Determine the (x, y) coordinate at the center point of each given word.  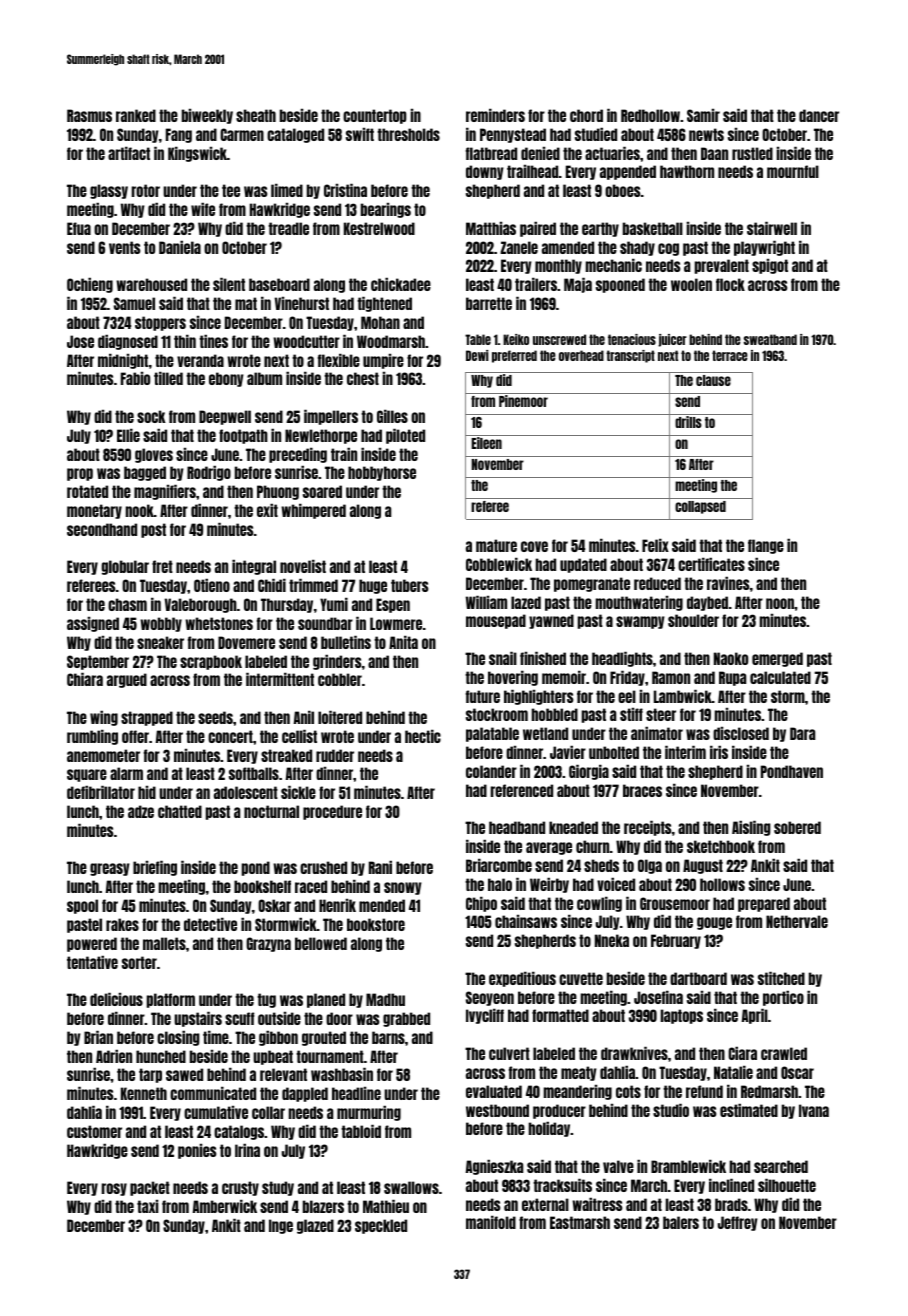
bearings (386, 210)
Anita (403, 642)
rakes (122, 924)
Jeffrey (738, 1223)
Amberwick (224, 1206)
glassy (109, 191)
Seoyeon (490, 998)
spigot (770, 266)
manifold (491, 1222)
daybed (707, 603)
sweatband (770, 339)
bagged (145, 473)
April (754, 1016)
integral (254, 567)
